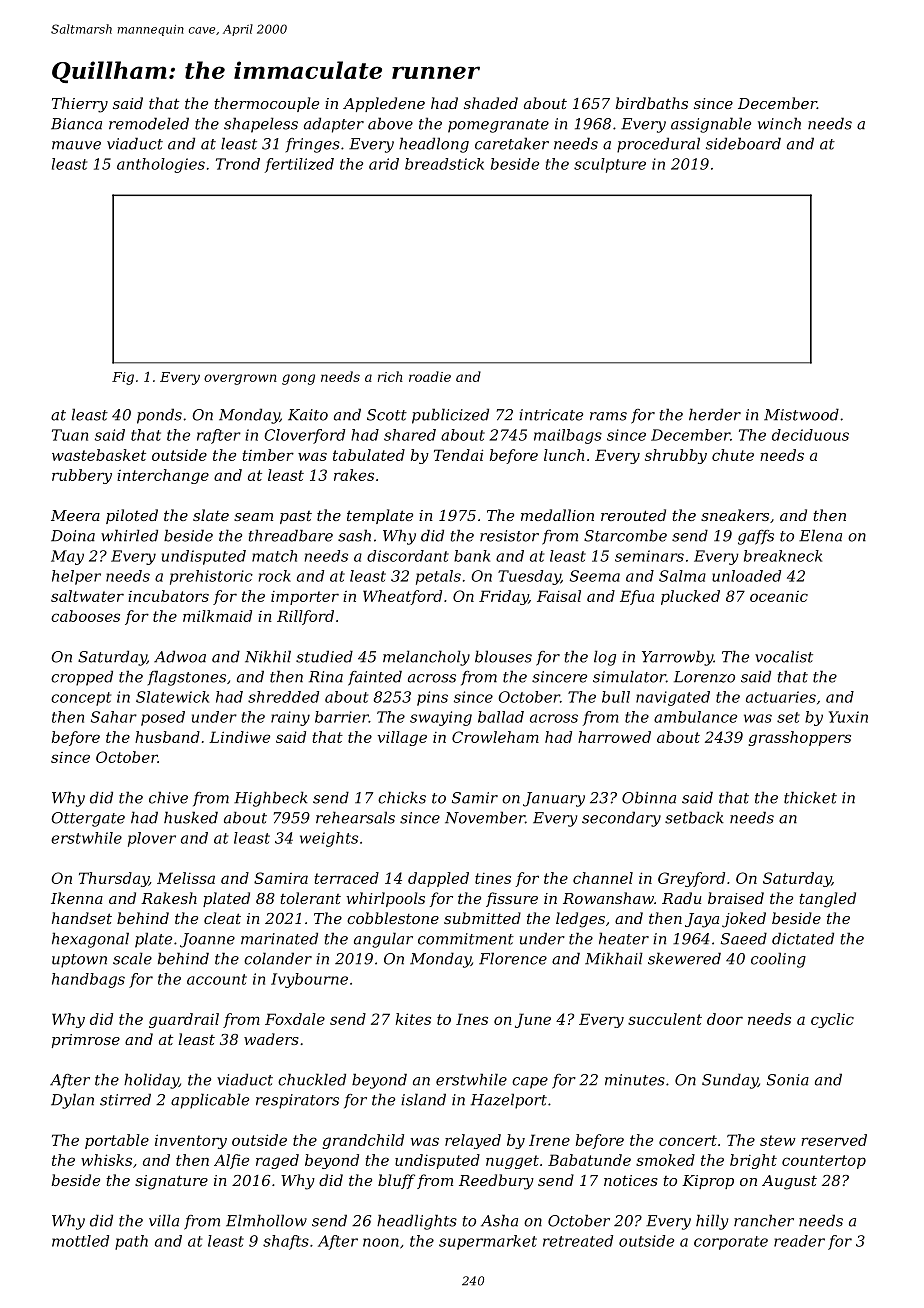 Image resolution: width=924 pixels, height=1308 pixels. Describe the element at coordinates (665, 1160) in the page. I see `smoked` at that location.
